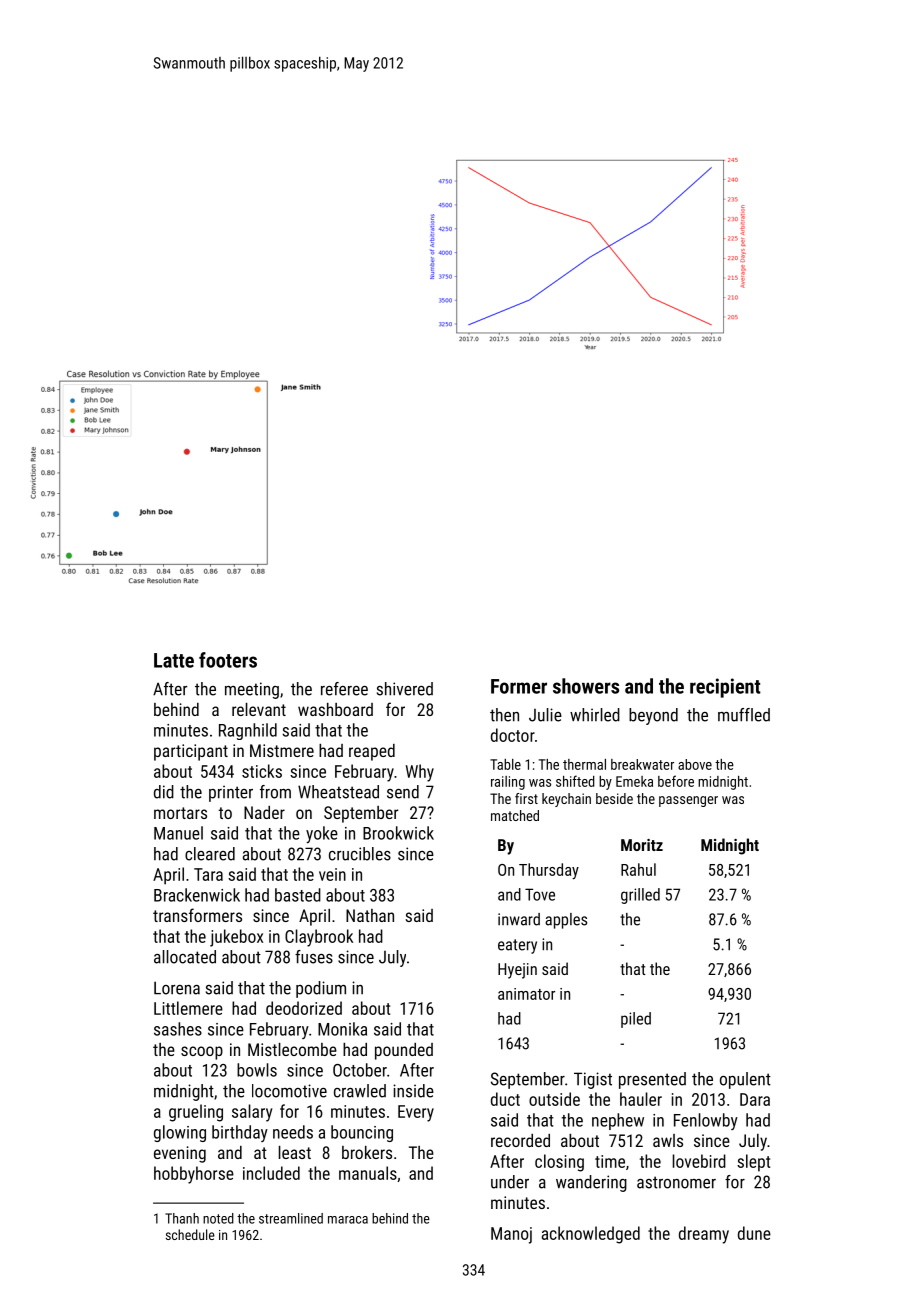  What do you see at coordinates (515, 815) in the image?
I see `matched` at bounding box center [515, 815].
